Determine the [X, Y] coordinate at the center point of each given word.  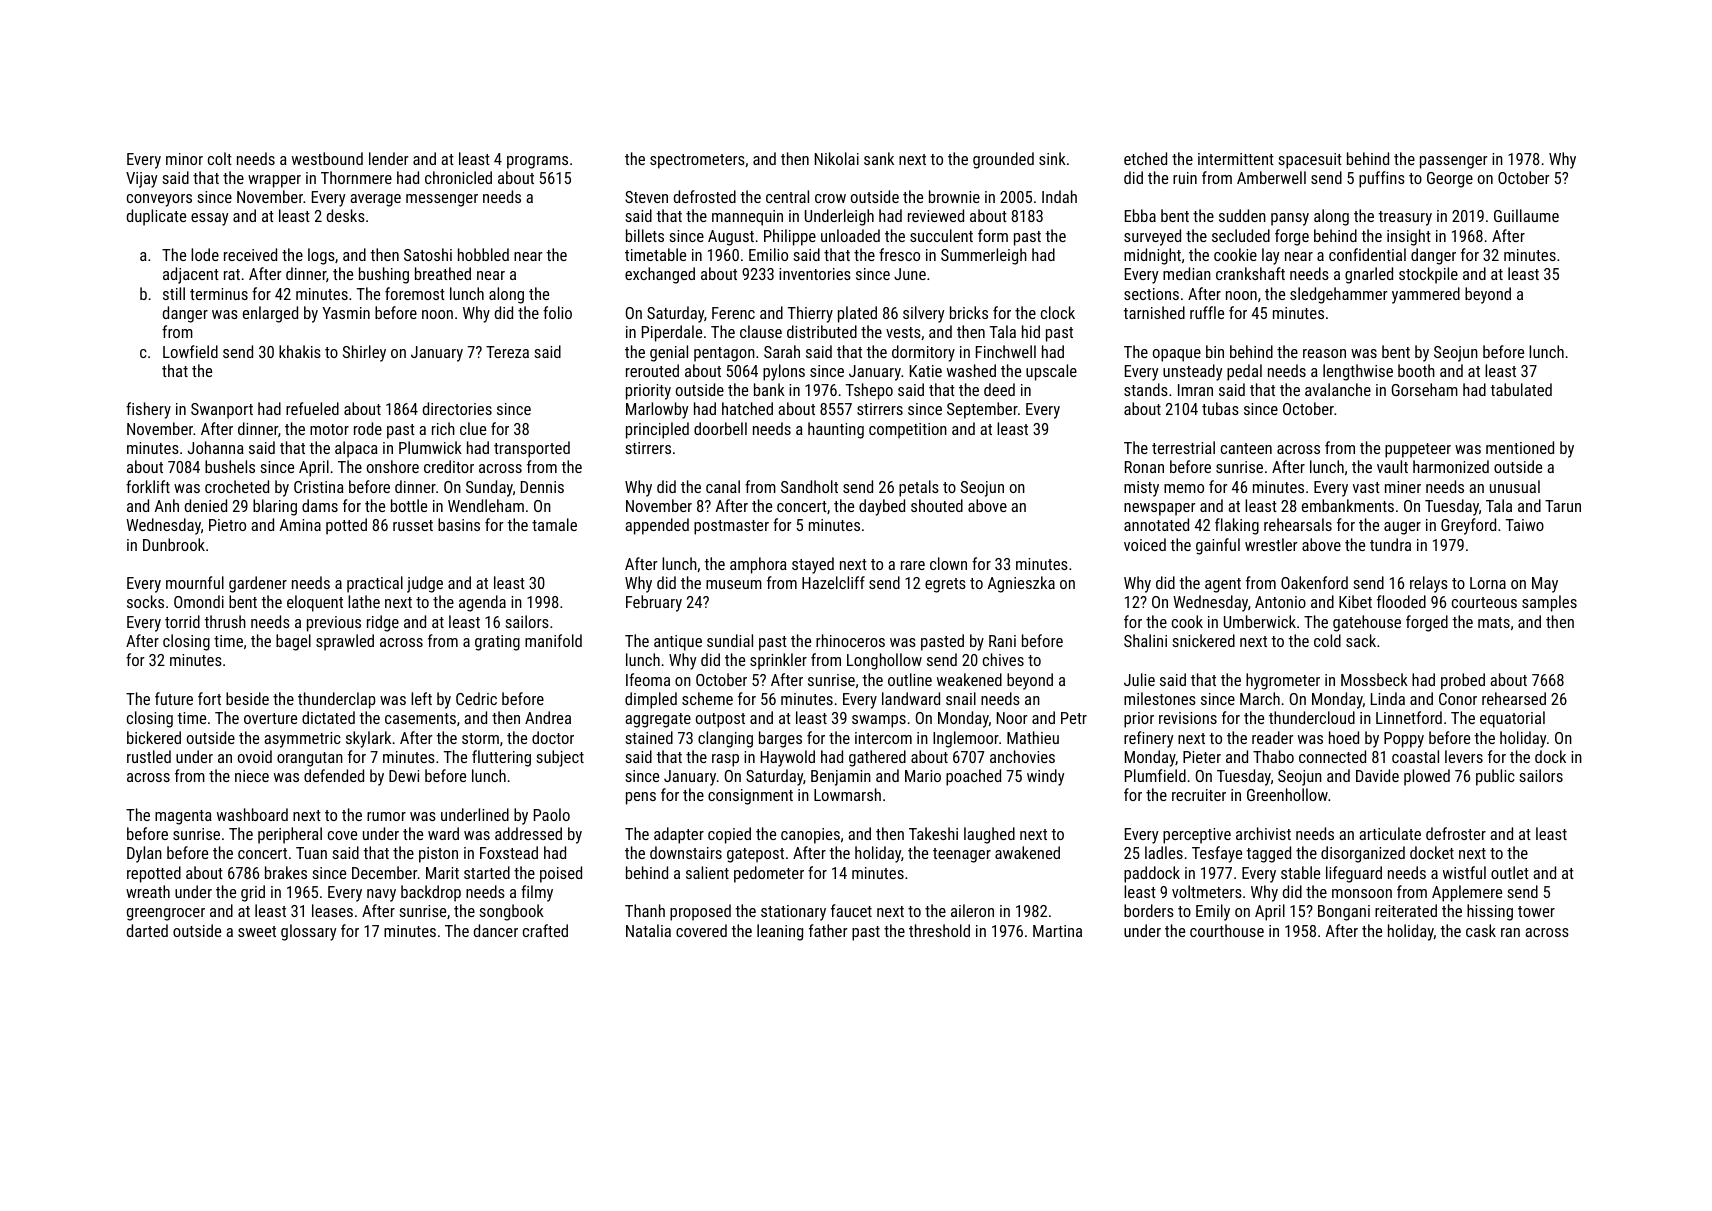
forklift [148, 486]
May [1545, 585]
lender [388, 158]
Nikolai [837, 158]
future [174, 698]
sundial [730, 640]
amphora [758, 565]
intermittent [1236, 159]
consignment [750, 797]
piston [438, 855]
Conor [1458, 699]
